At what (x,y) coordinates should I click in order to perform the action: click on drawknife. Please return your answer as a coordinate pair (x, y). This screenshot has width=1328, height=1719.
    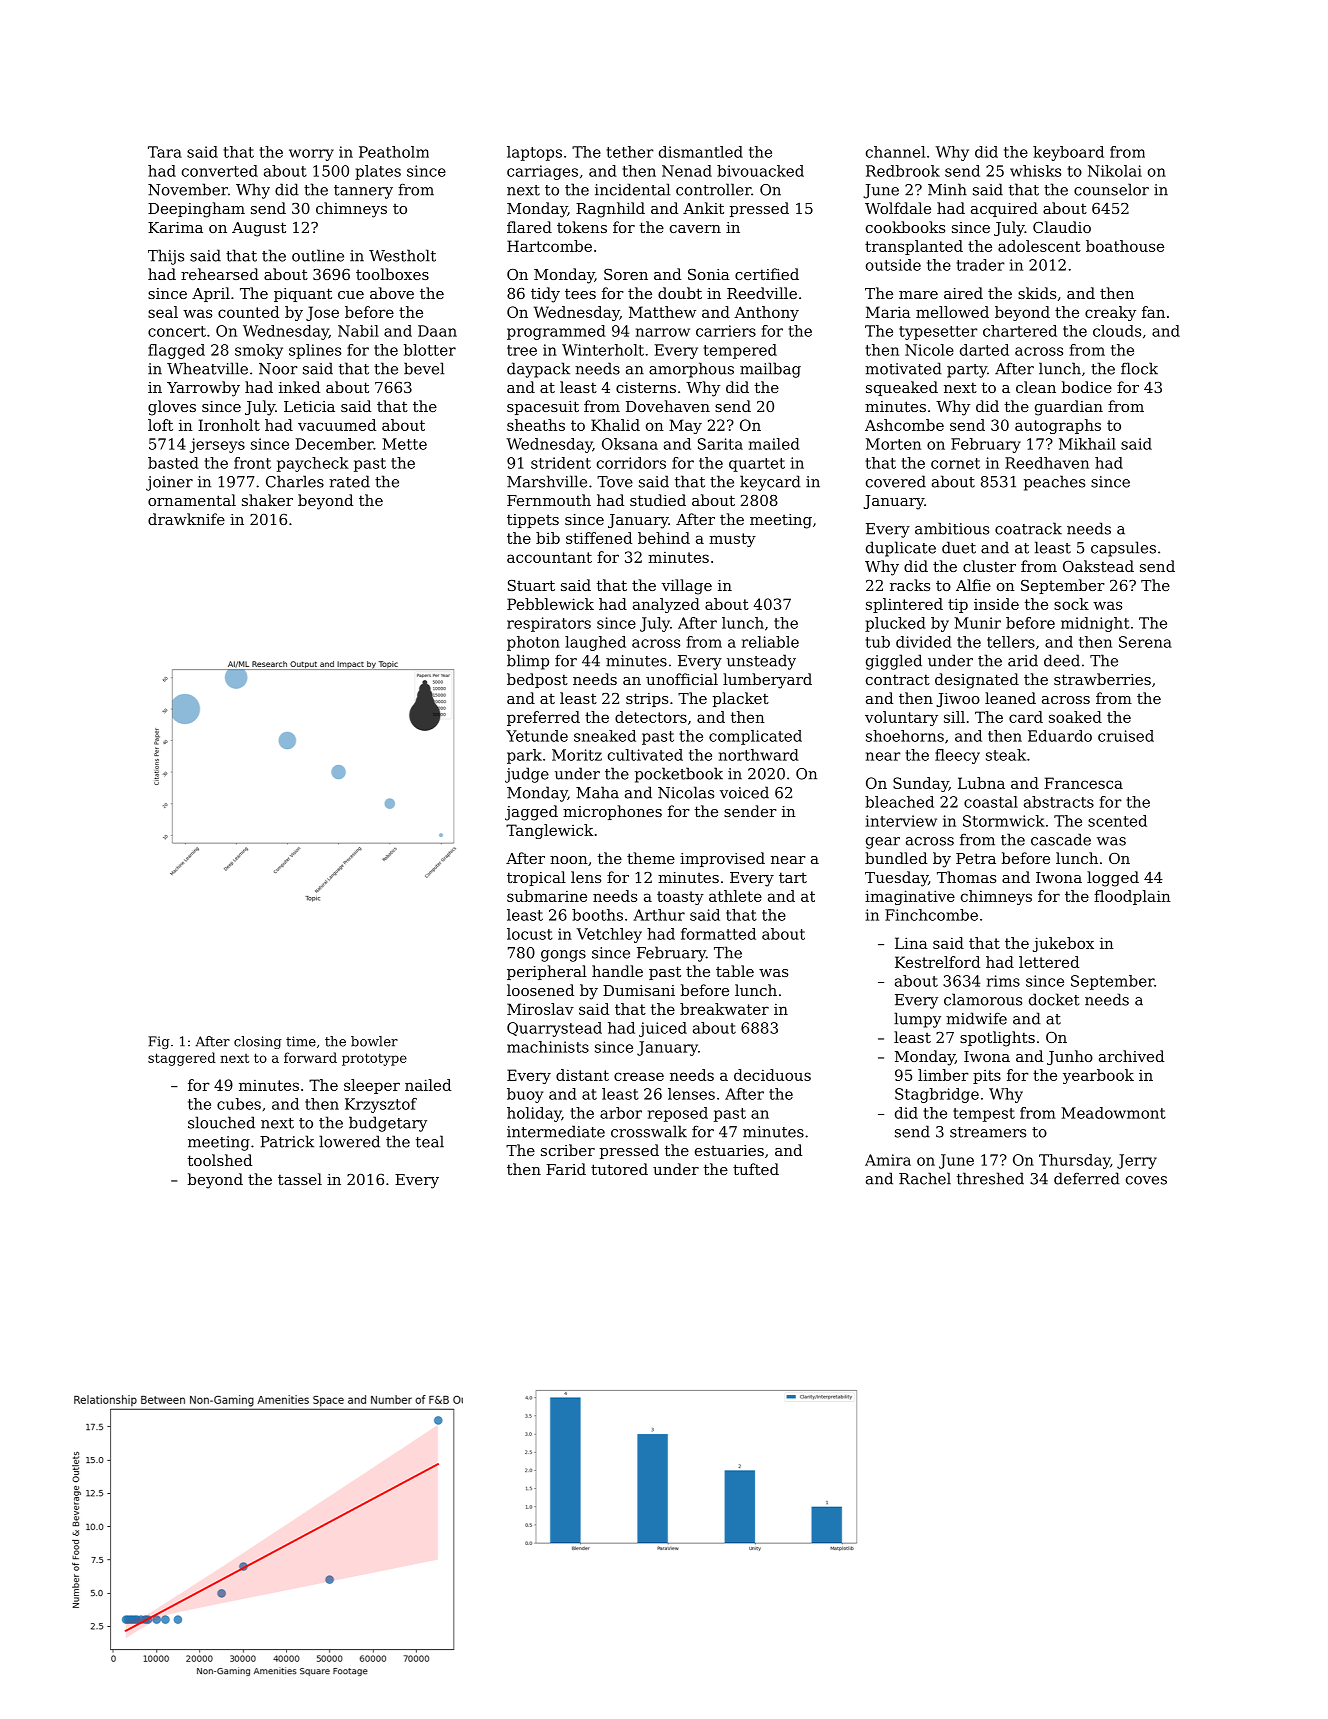
    Looking at the image, I should click on (186, 519).
